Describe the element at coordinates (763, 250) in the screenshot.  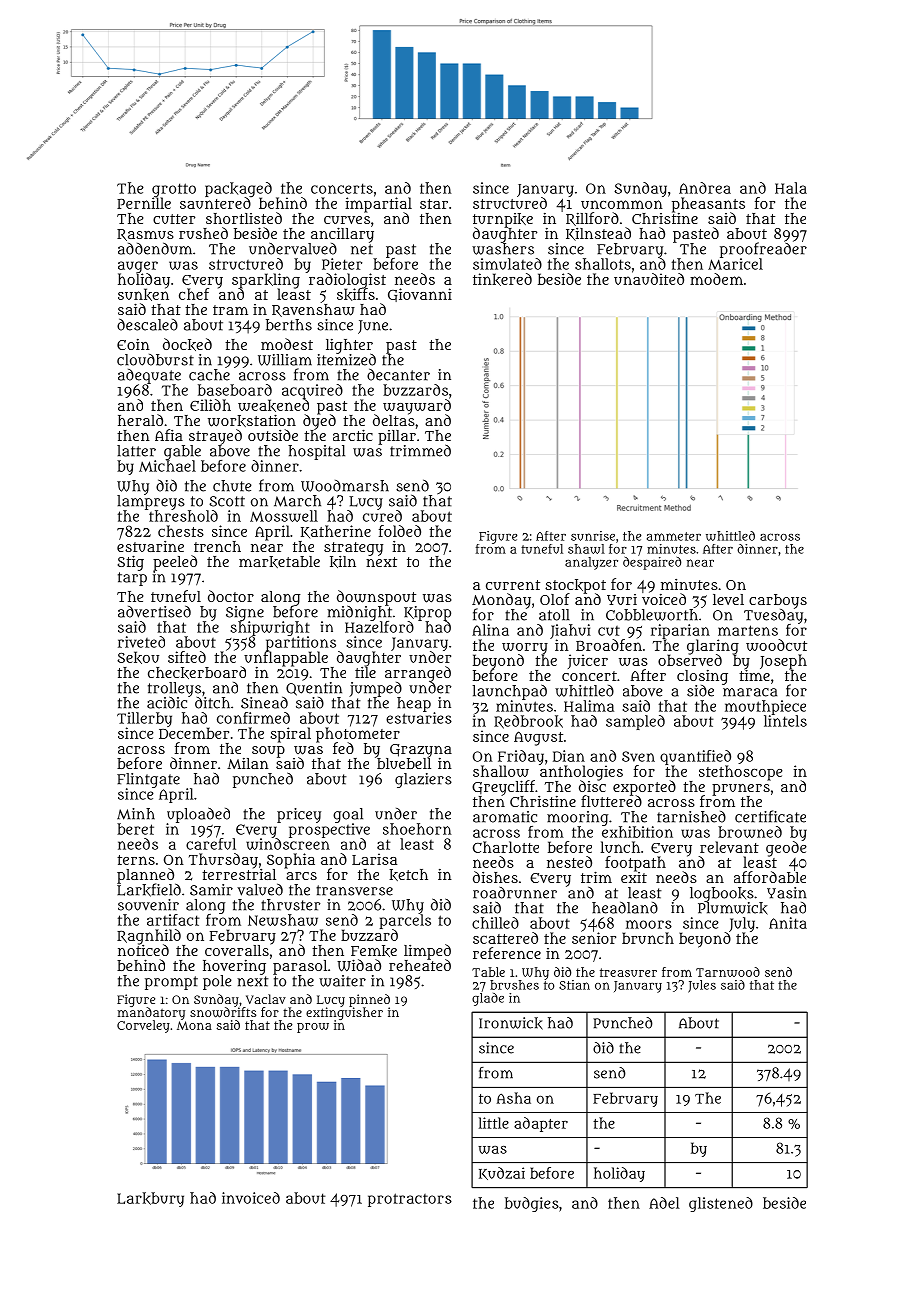
I see `proofreader` at that location.
